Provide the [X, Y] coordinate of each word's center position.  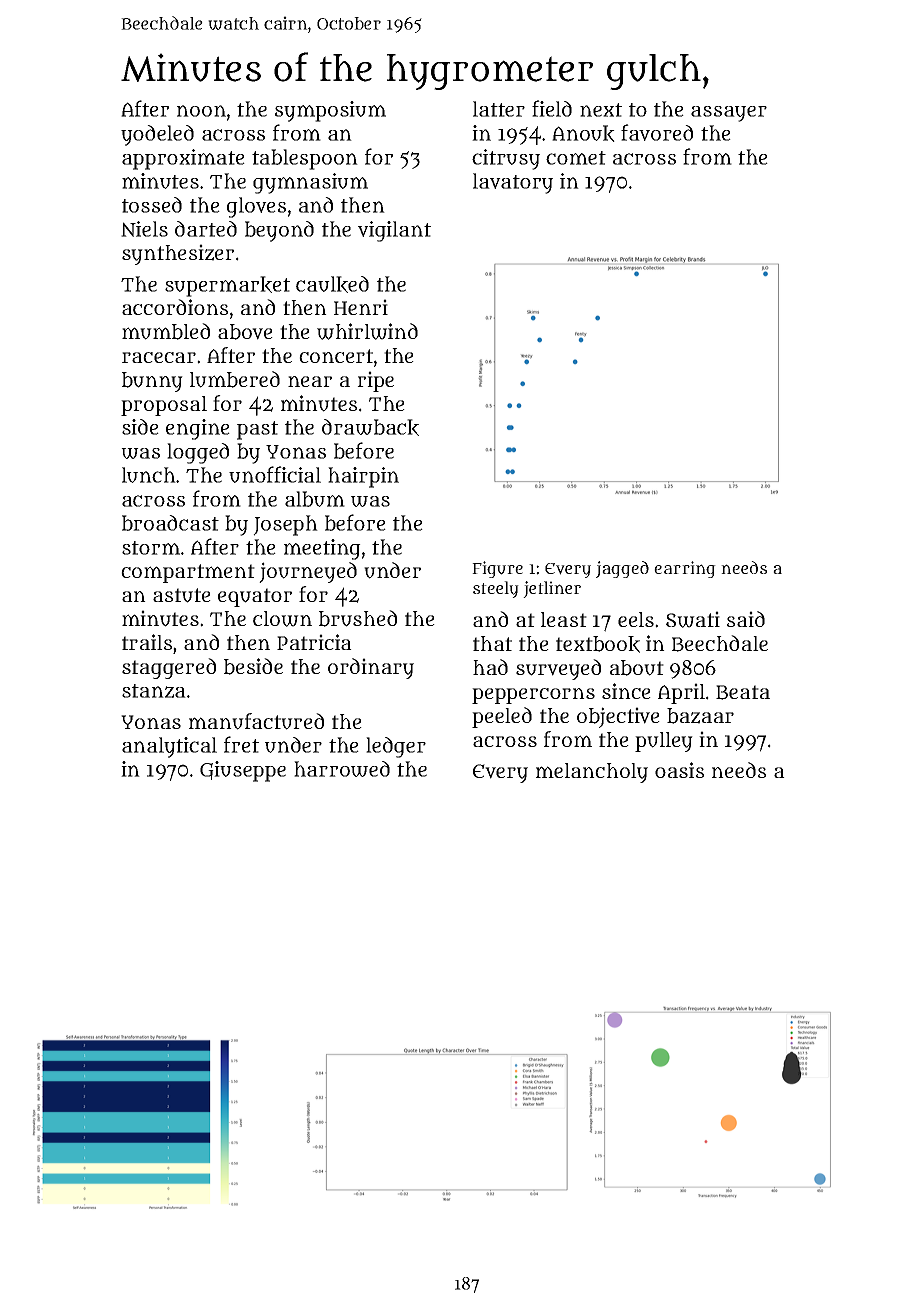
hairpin [363, 477]
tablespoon [305, 159]
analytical [169, 747]
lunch [149, 475]
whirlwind [367, 331]
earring [685, 569]
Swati [693, 619]
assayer [729, 114]
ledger [396, 747]
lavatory [513, 183]
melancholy [592, 773]
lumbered [235, 379]
